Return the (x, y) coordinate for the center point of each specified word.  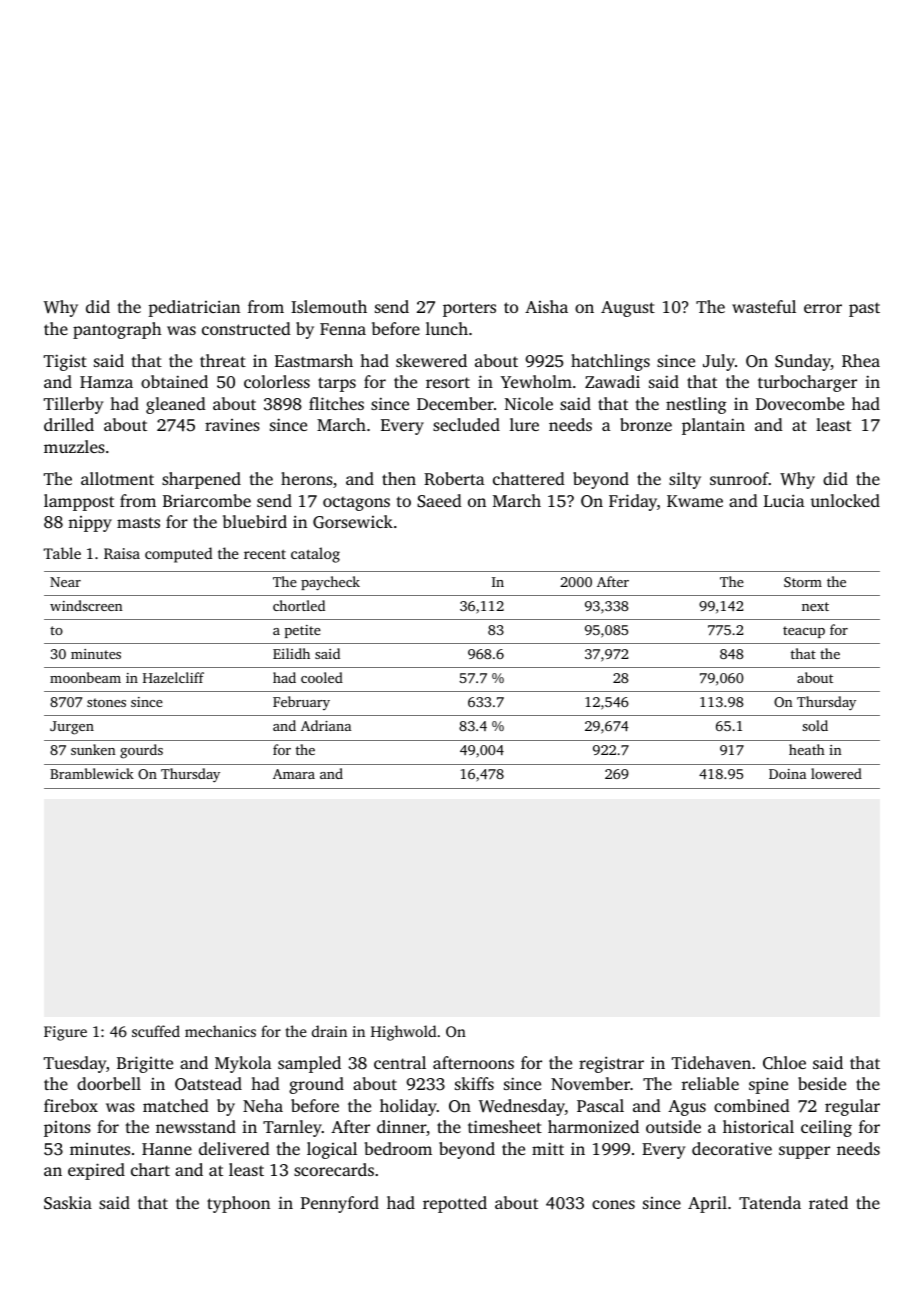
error (823, 308)
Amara (294, 774)
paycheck (330, 583)
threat (223, 360)
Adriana (326, 725)
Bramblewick (92, 773)
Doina (787, 774)
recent (265, 554)
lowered (836, 773)
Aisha (546, 306)
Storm (803, 582)
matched (176, 1105)
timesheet (505, 1126)
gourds (141, 751)
